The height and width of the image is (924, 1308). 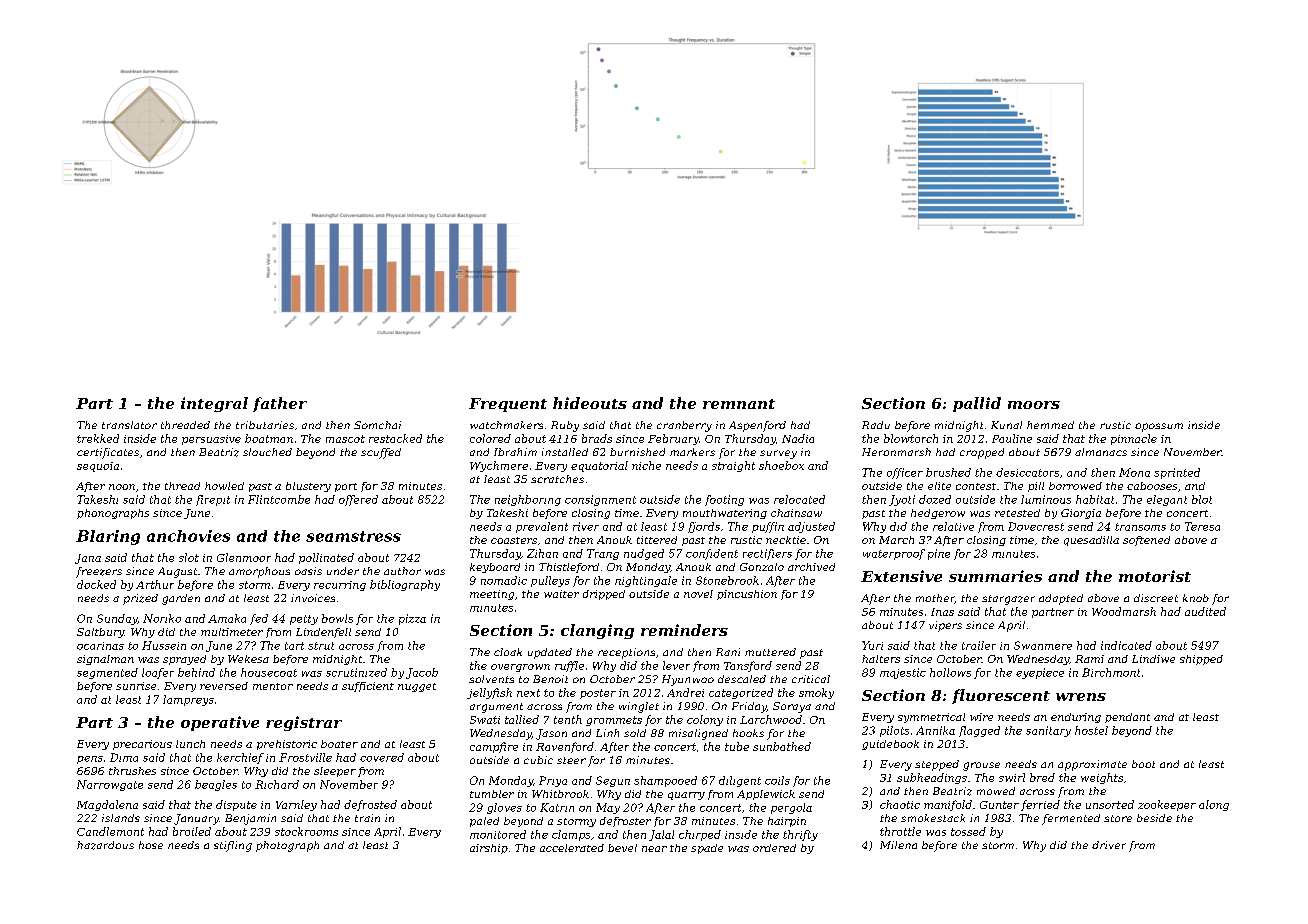 What do you see at coordinates (88, 559) in the image?
I see `Jana` at bounding box center [88, 559].
